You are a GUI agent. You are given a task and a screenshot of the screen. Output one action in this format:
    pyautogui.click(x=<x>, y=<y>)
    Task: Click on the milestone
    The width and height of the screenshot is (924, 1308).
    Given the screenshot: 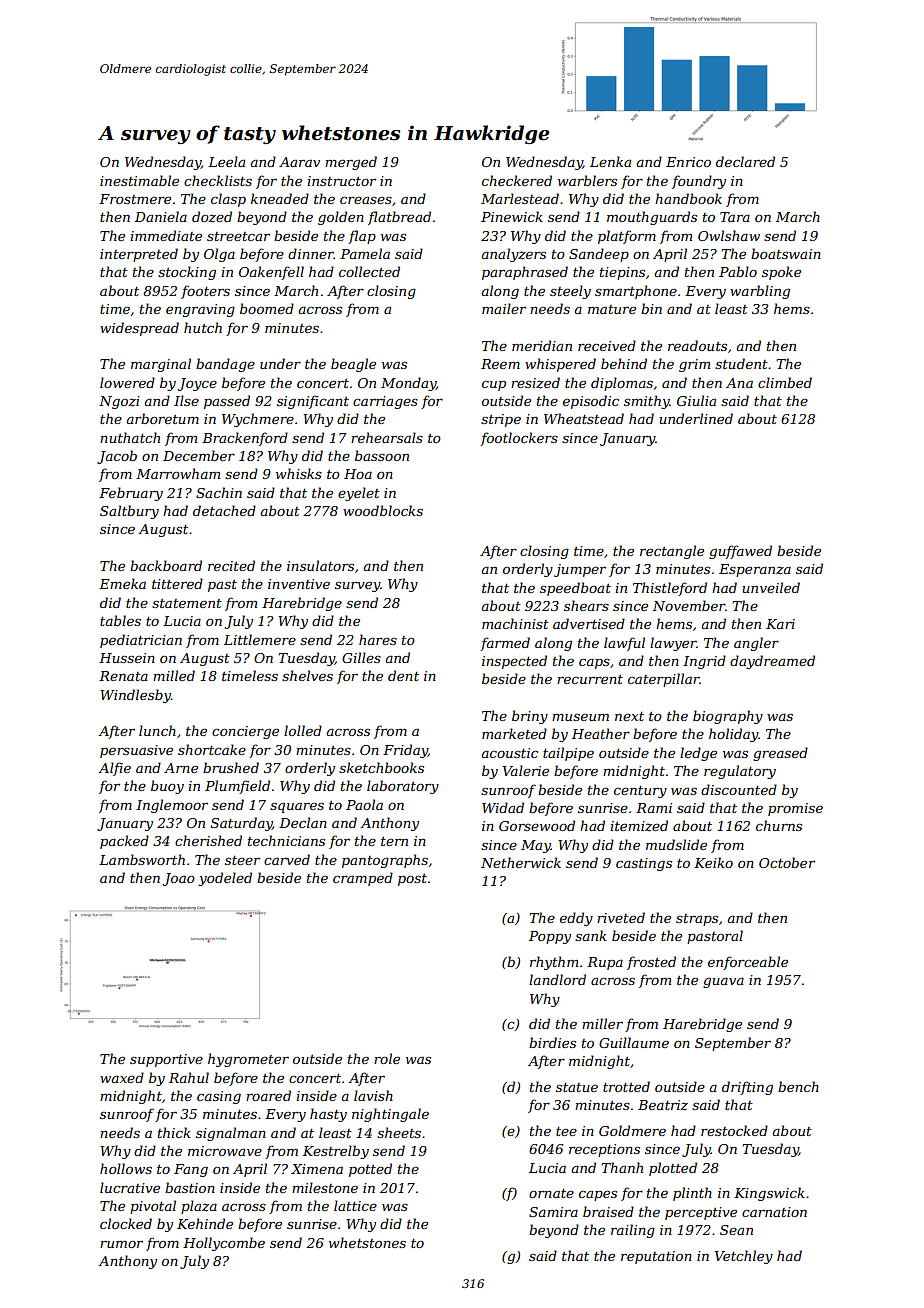 What is the action you would take?
    pyautogui.click(x=325, y=1187)
